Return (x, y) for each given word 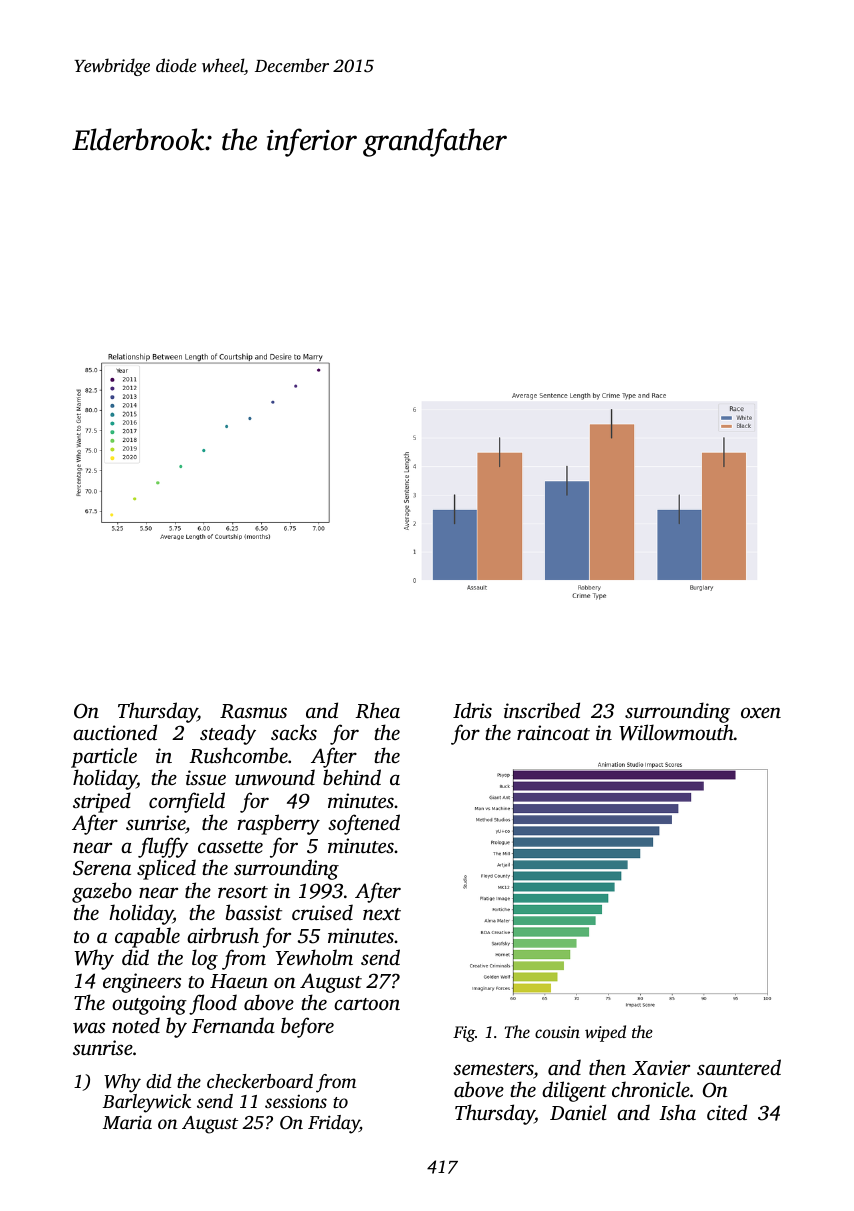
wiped (605, 1033)
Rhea (378, 710)
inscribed (542, 710)
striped (102, 802)
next (382, 914)
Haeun (239, 981)
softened (364, 824)
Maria (127, 1122)
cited (727, 1112)
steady (228, 734)
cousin (557, 1032)
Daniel (578, 1112)
